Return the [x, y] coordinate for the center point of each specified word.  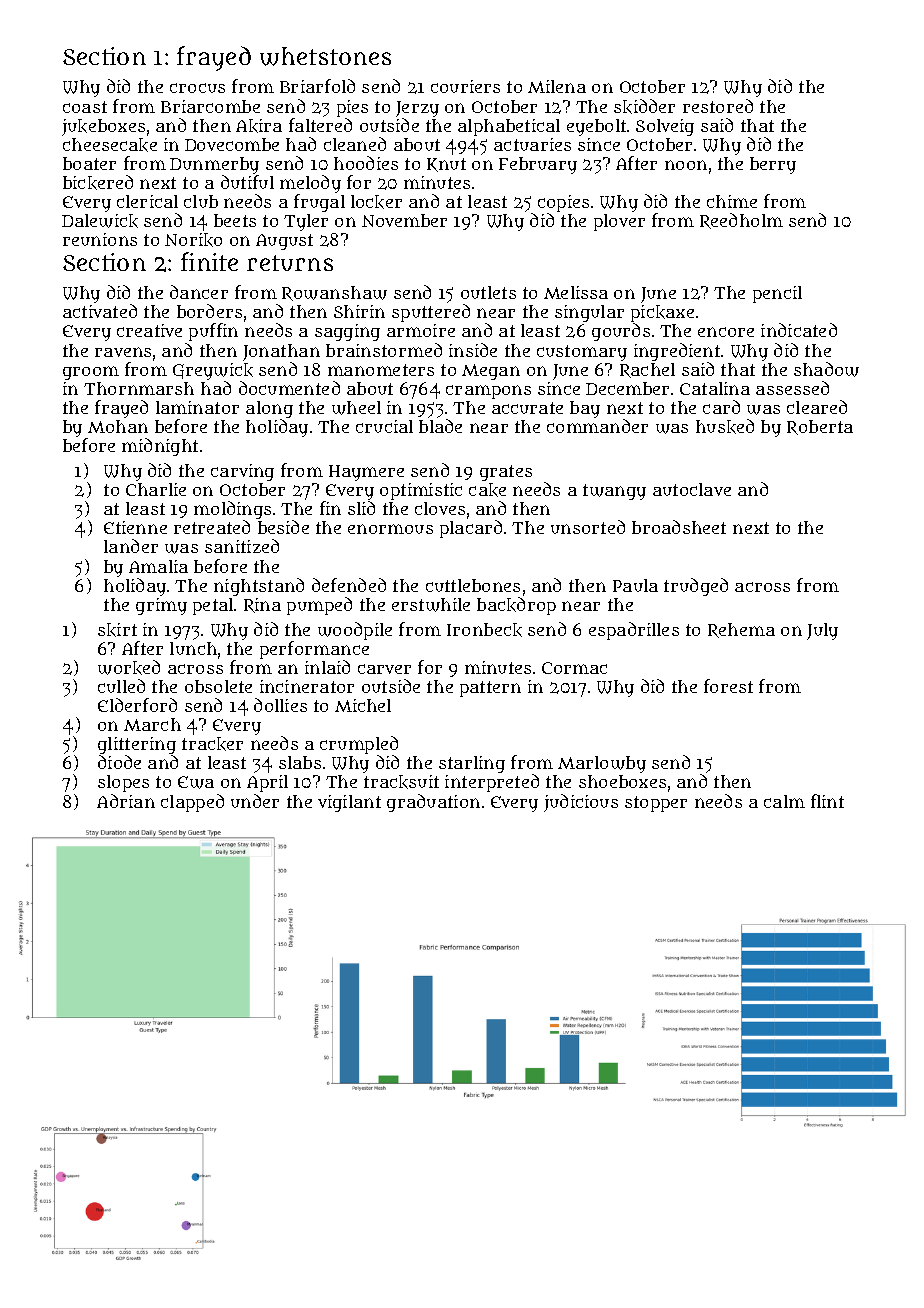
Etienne [135, 527]
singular [589, 313]
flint [827, 801]
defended [349, 585]
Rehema [741, 630]
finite [209, 261]
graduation [433, 803]
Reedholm [741, 221]
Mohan [118, 426]
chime [732, 201]
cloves [440, 508]
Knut [446, 165]
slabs [300, 762]
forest [728, 686]
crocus [197, 88]
